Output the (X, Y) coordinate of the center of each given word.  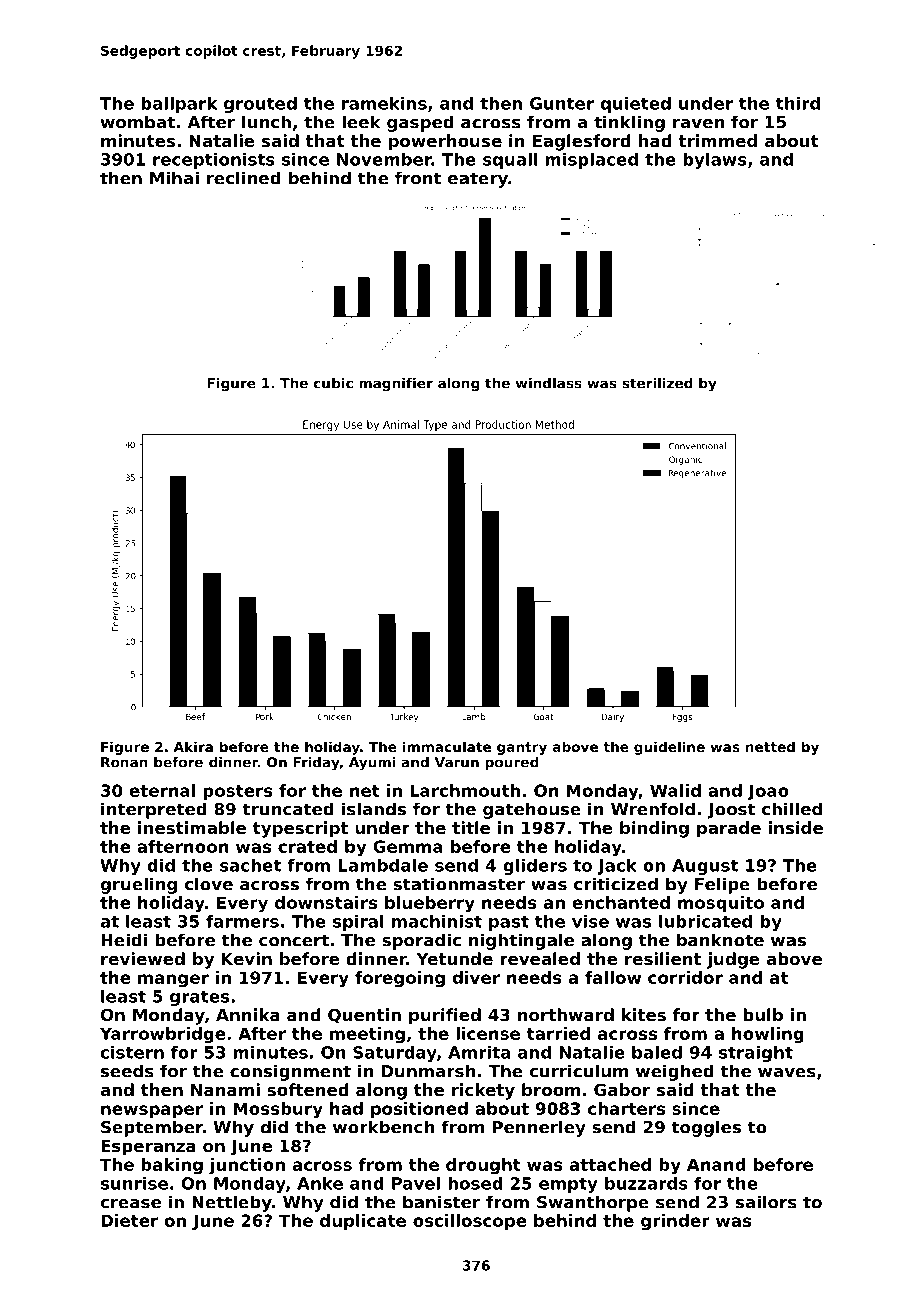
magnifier (396, 384)
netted (770, 746)
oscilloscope (470, 1222)
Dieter (129, 1220)
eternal (162, 790)
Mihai (174, 178)
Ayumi (372, 763)
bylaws (715, 161)
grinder (675, 1222)
